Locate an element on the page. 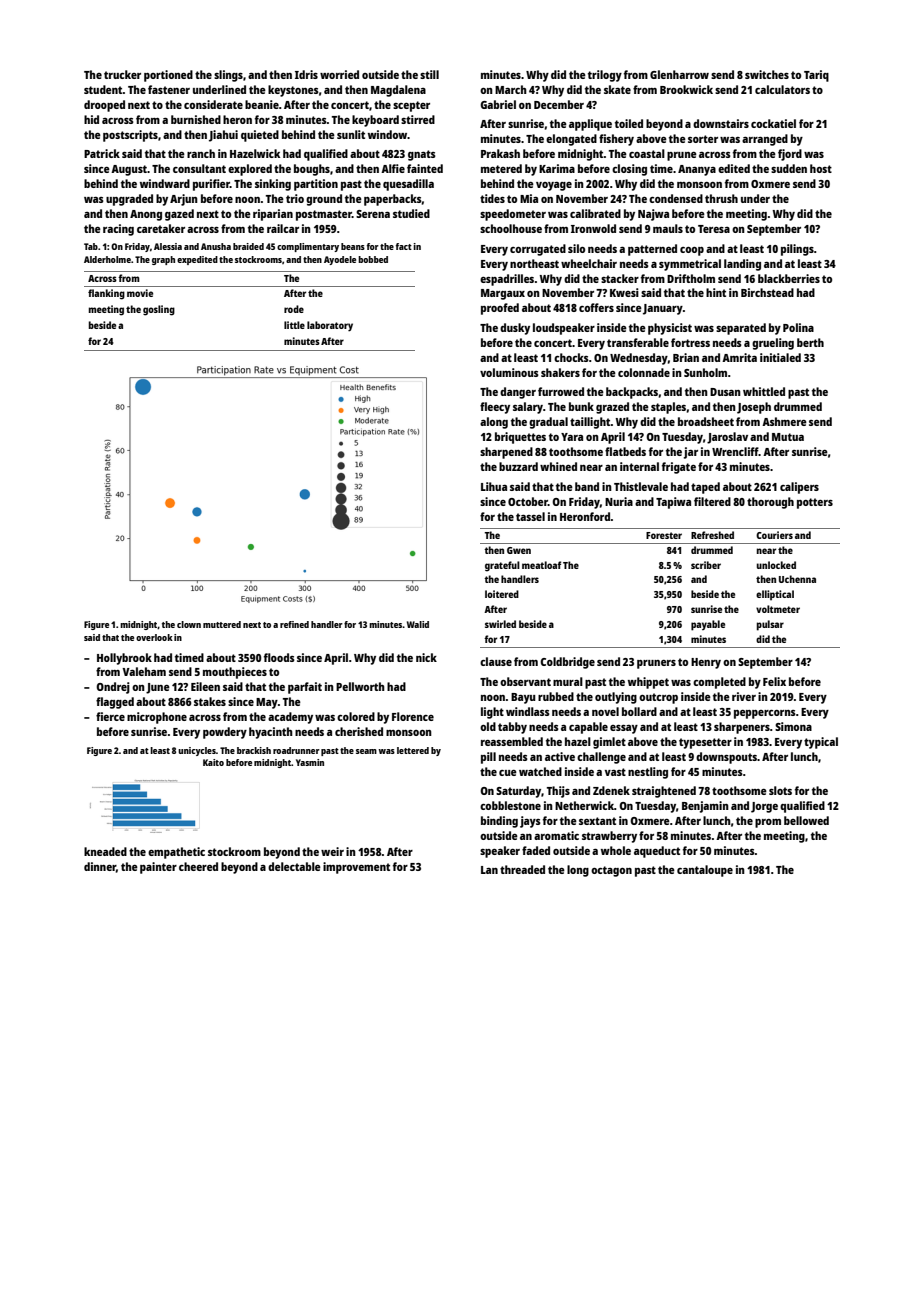  fastener is located at coordinates (169, 89).
